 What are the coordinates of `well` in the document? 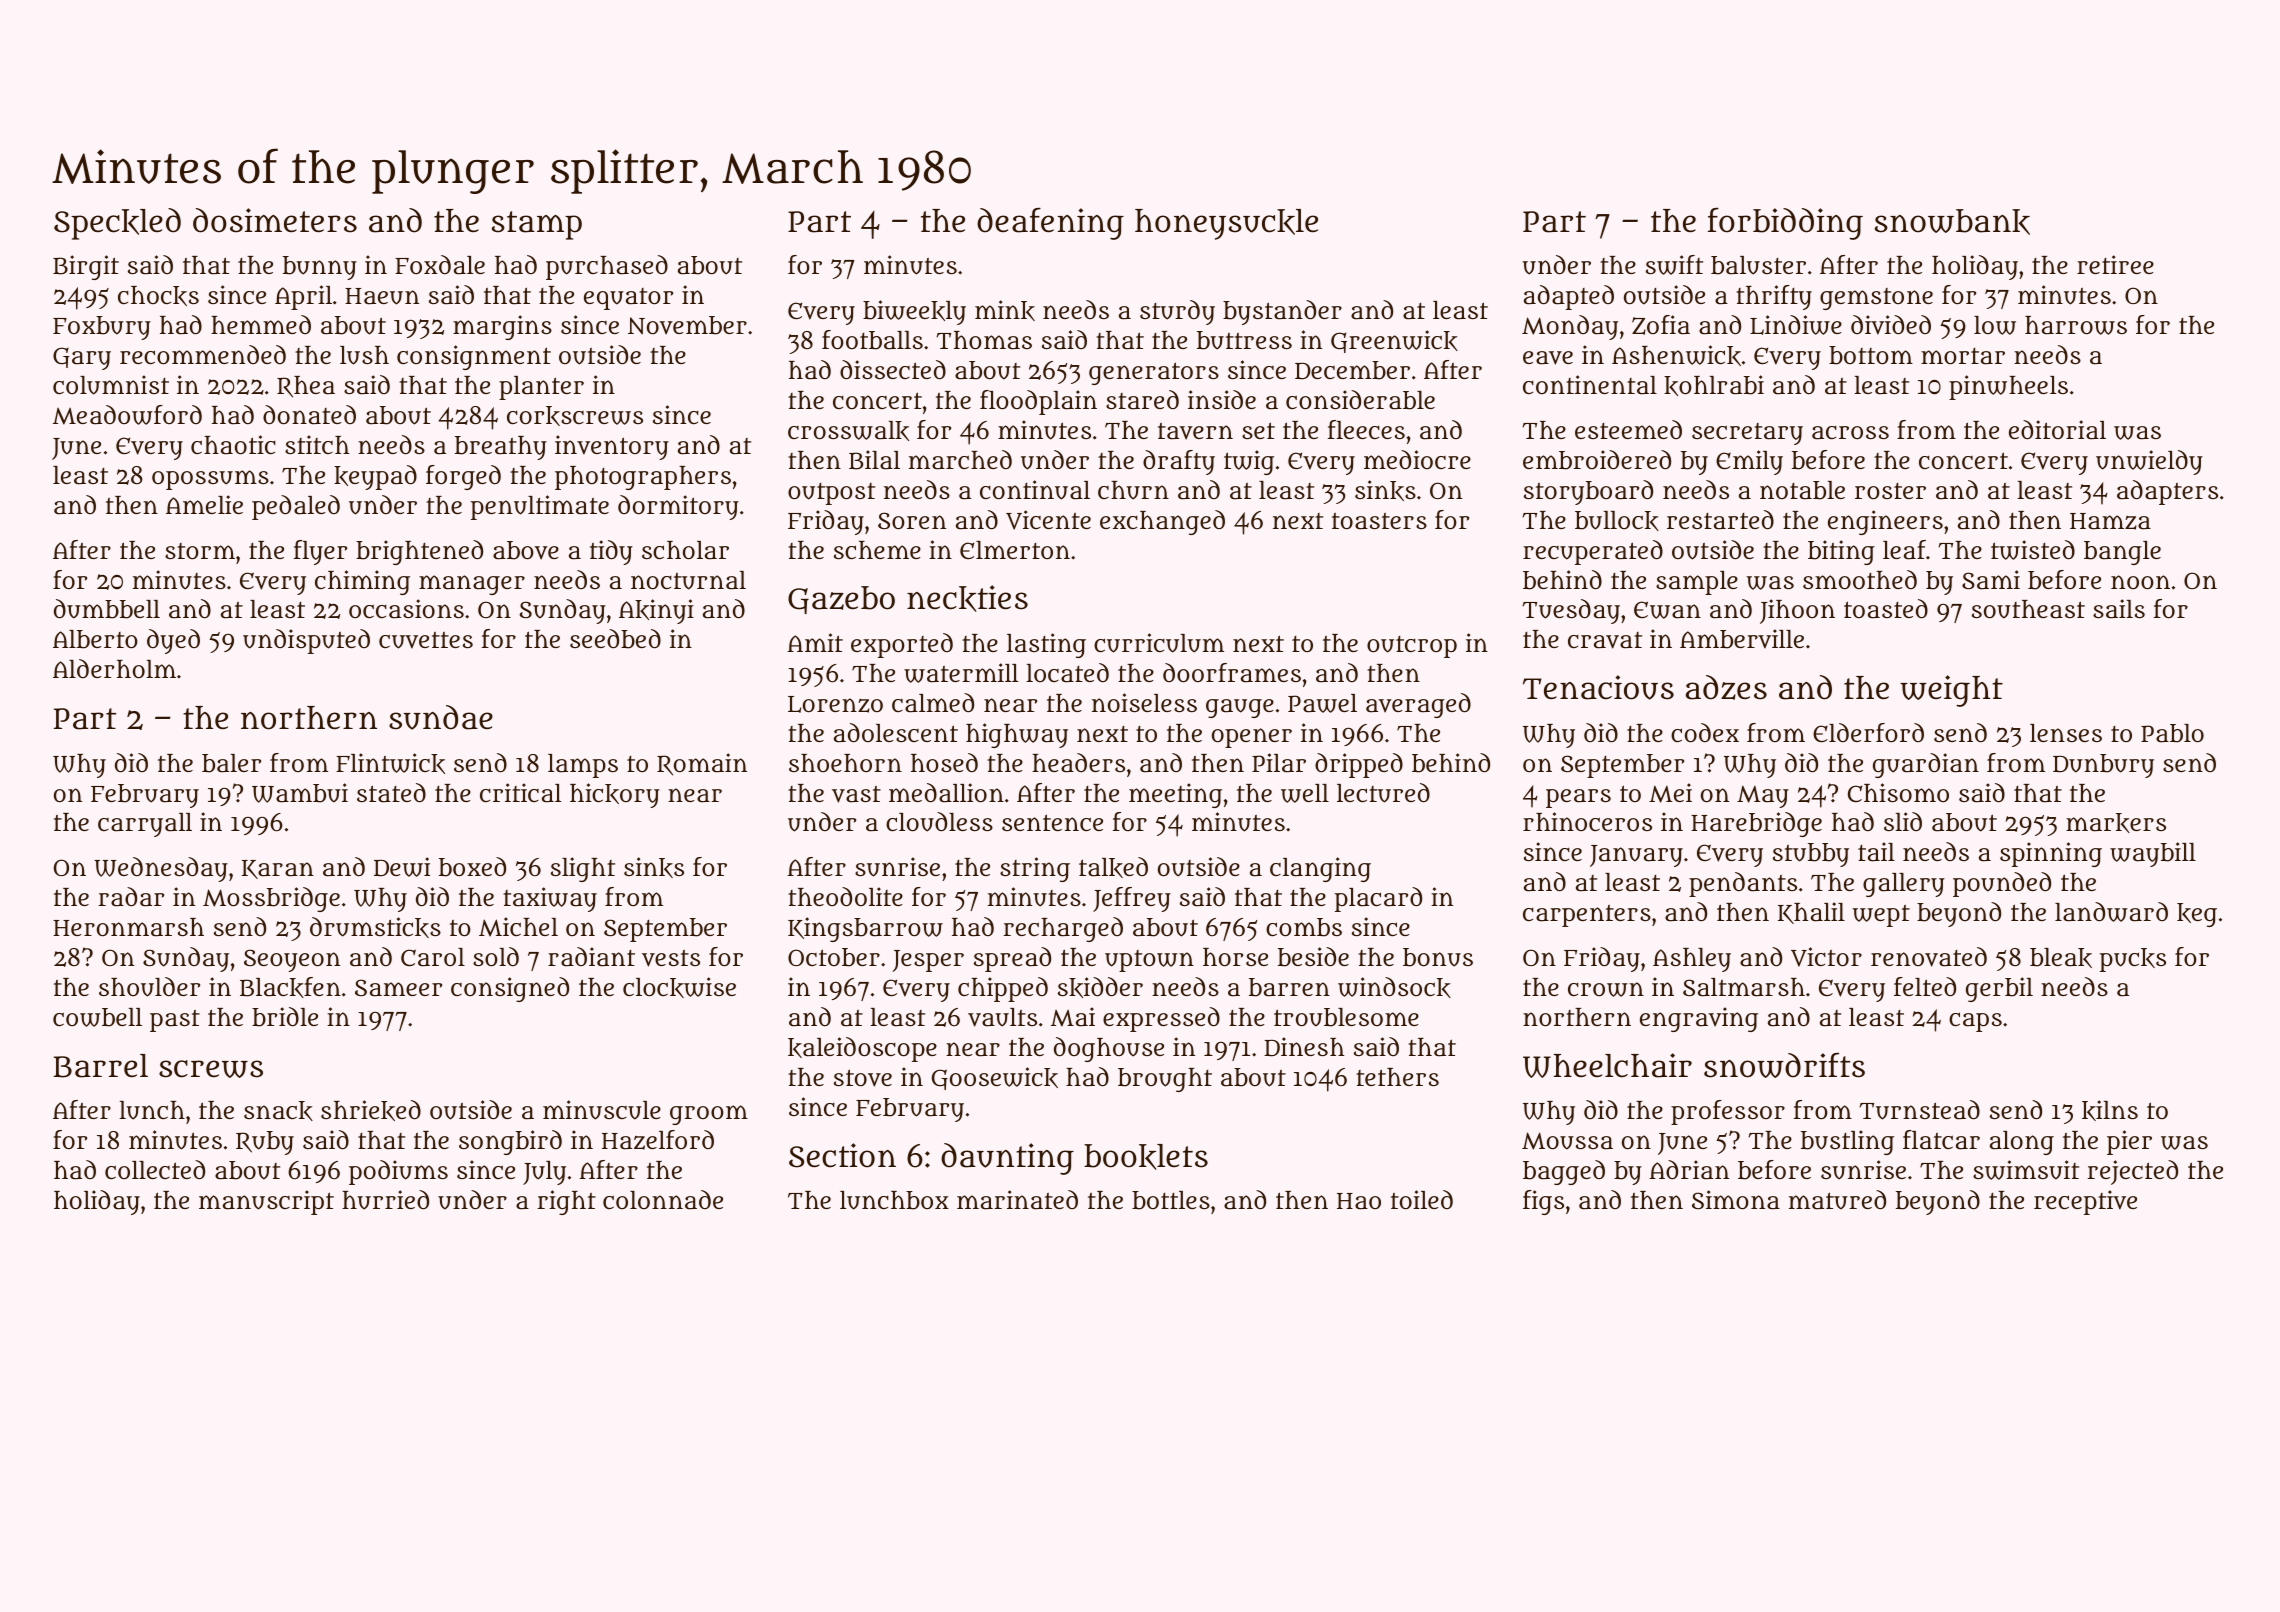 It's located at (1305, 793).
